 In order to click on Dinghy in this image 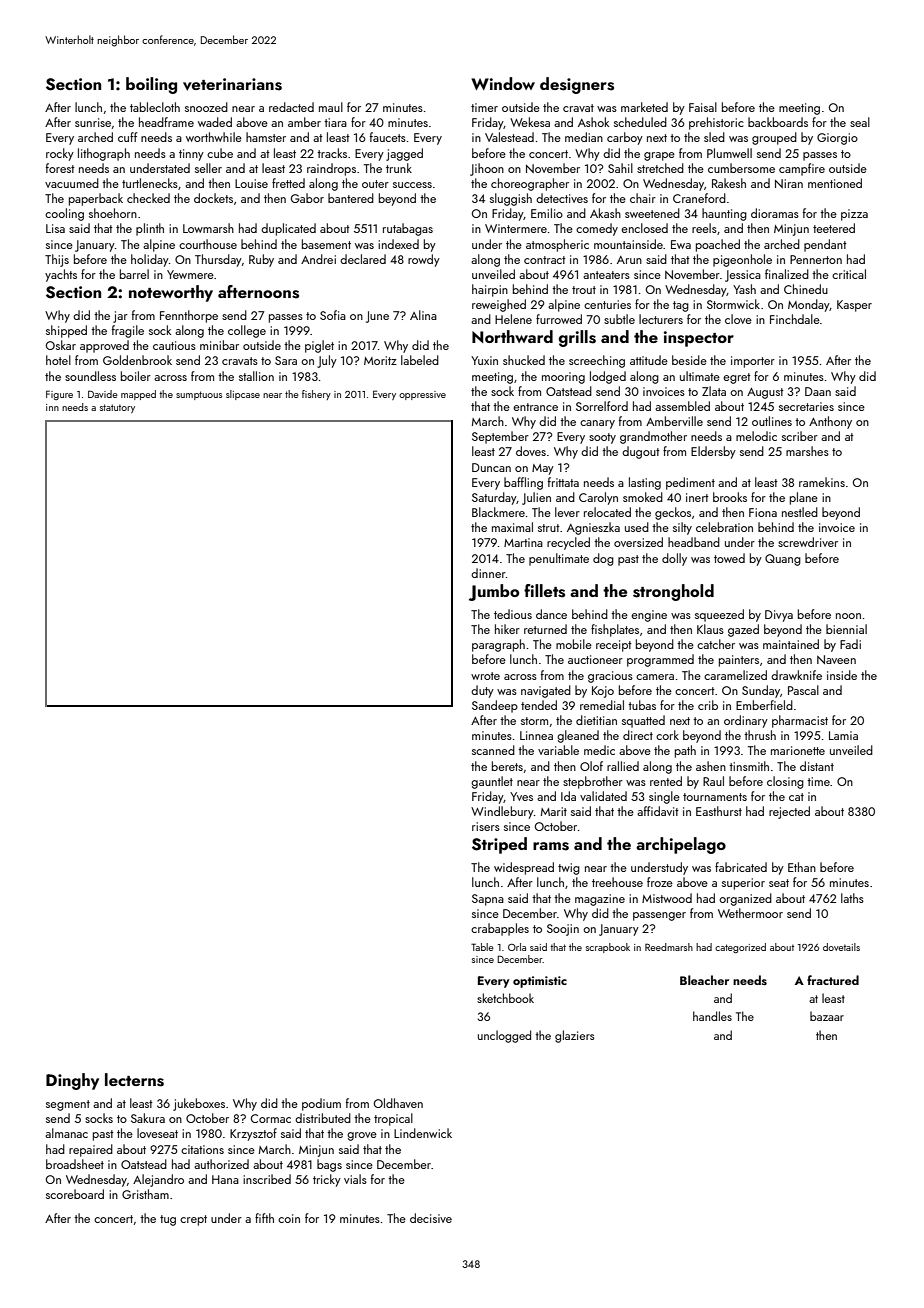, I will do `click(72, 1081)`.
